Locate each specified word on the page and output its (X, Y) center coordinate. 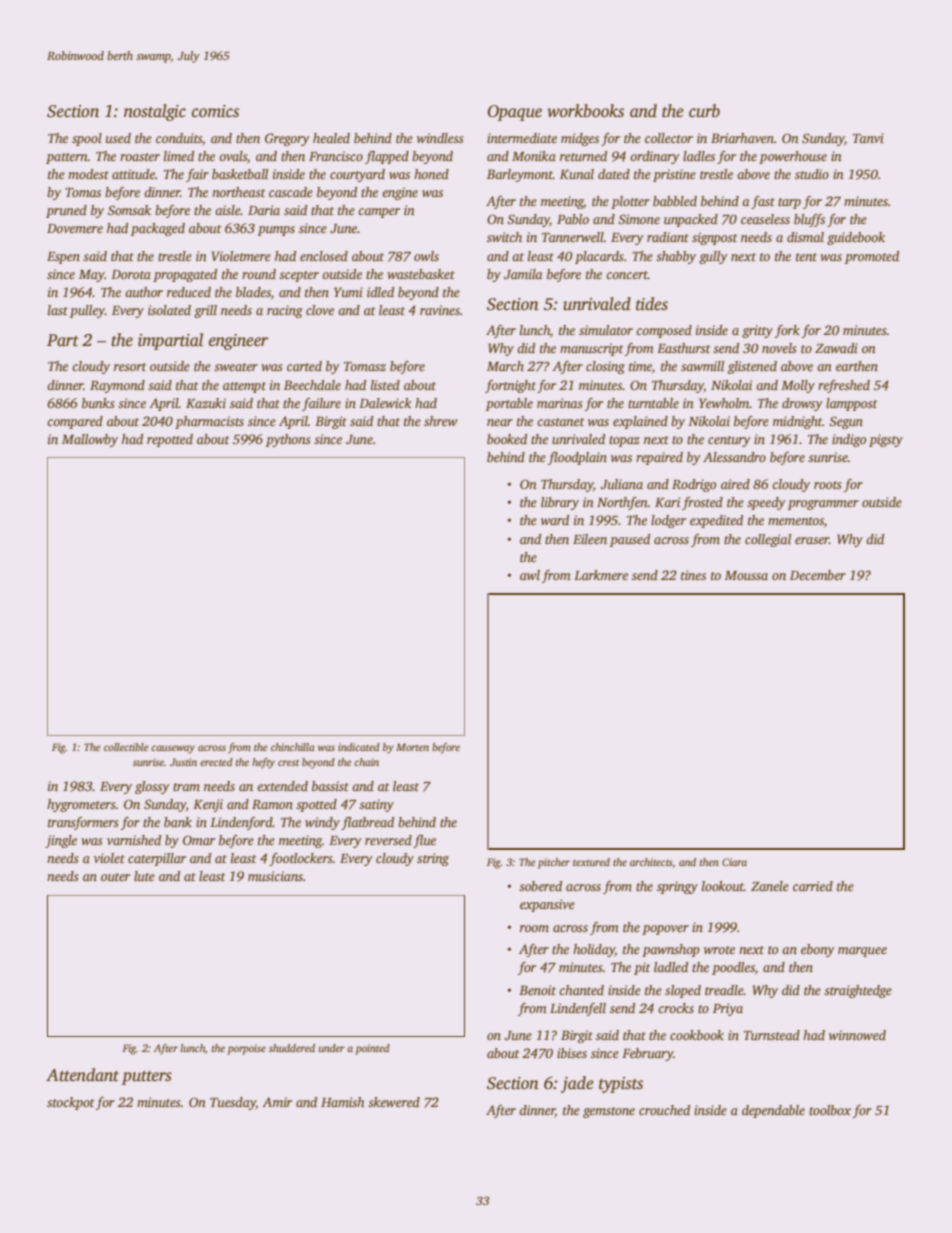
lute (144, 876)
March (505, 366)
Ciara (734, 862)
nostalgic (155, 112)
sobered (540, 886)
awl (530, 575)
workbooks (585, 111)
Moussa (746, 575)
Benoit (537, 990)
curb (704, 111)
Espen (63, 258)
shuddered (292, 1048)
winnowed (857, 1035)
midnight (797, 422)
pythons (288, 440)
